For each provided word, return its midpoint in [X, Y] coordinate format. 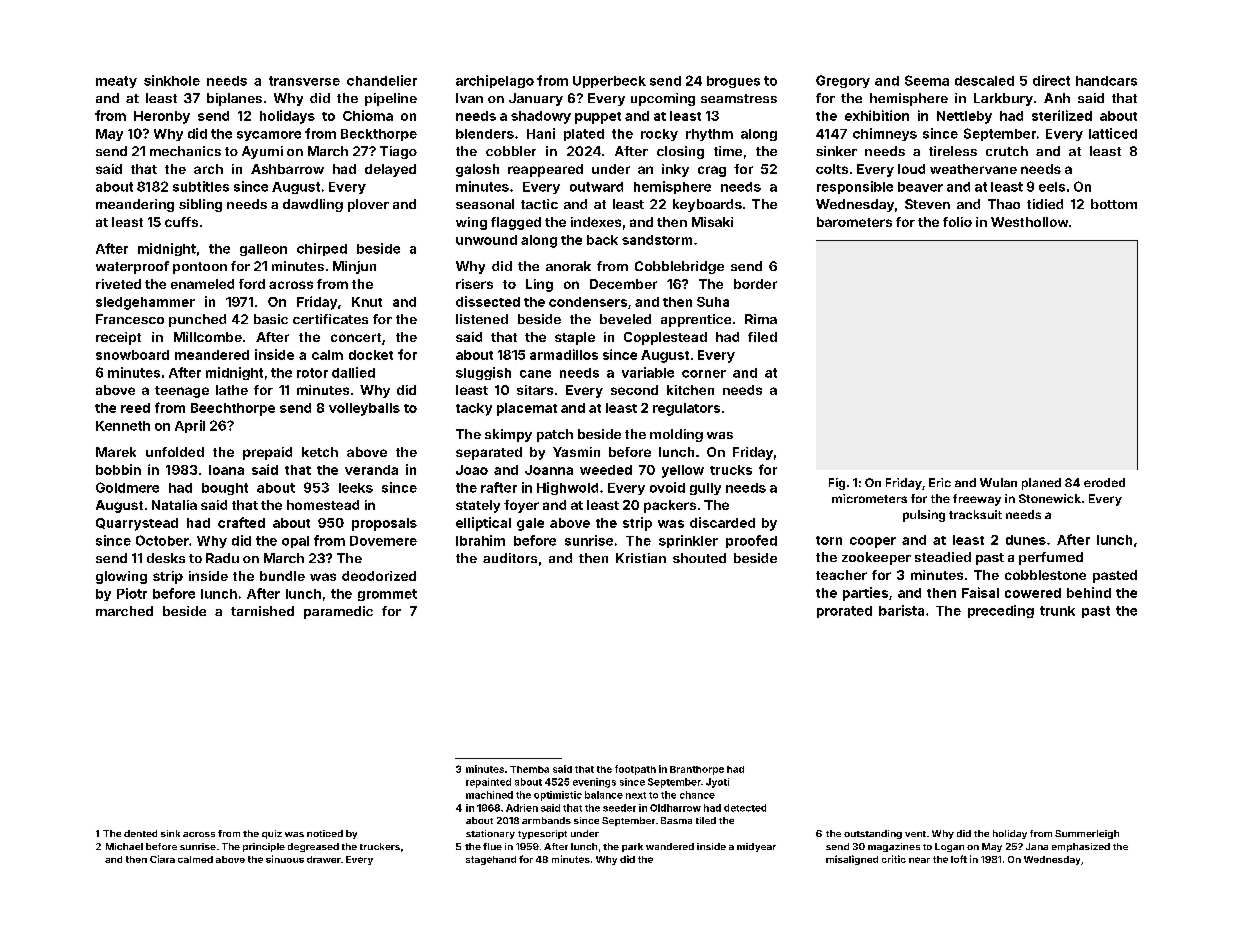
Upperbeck [609, 82]
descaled [984, 81]
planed [1041, 484]
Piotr [132, 593]
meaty [116, 82]
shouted [699, 558]
